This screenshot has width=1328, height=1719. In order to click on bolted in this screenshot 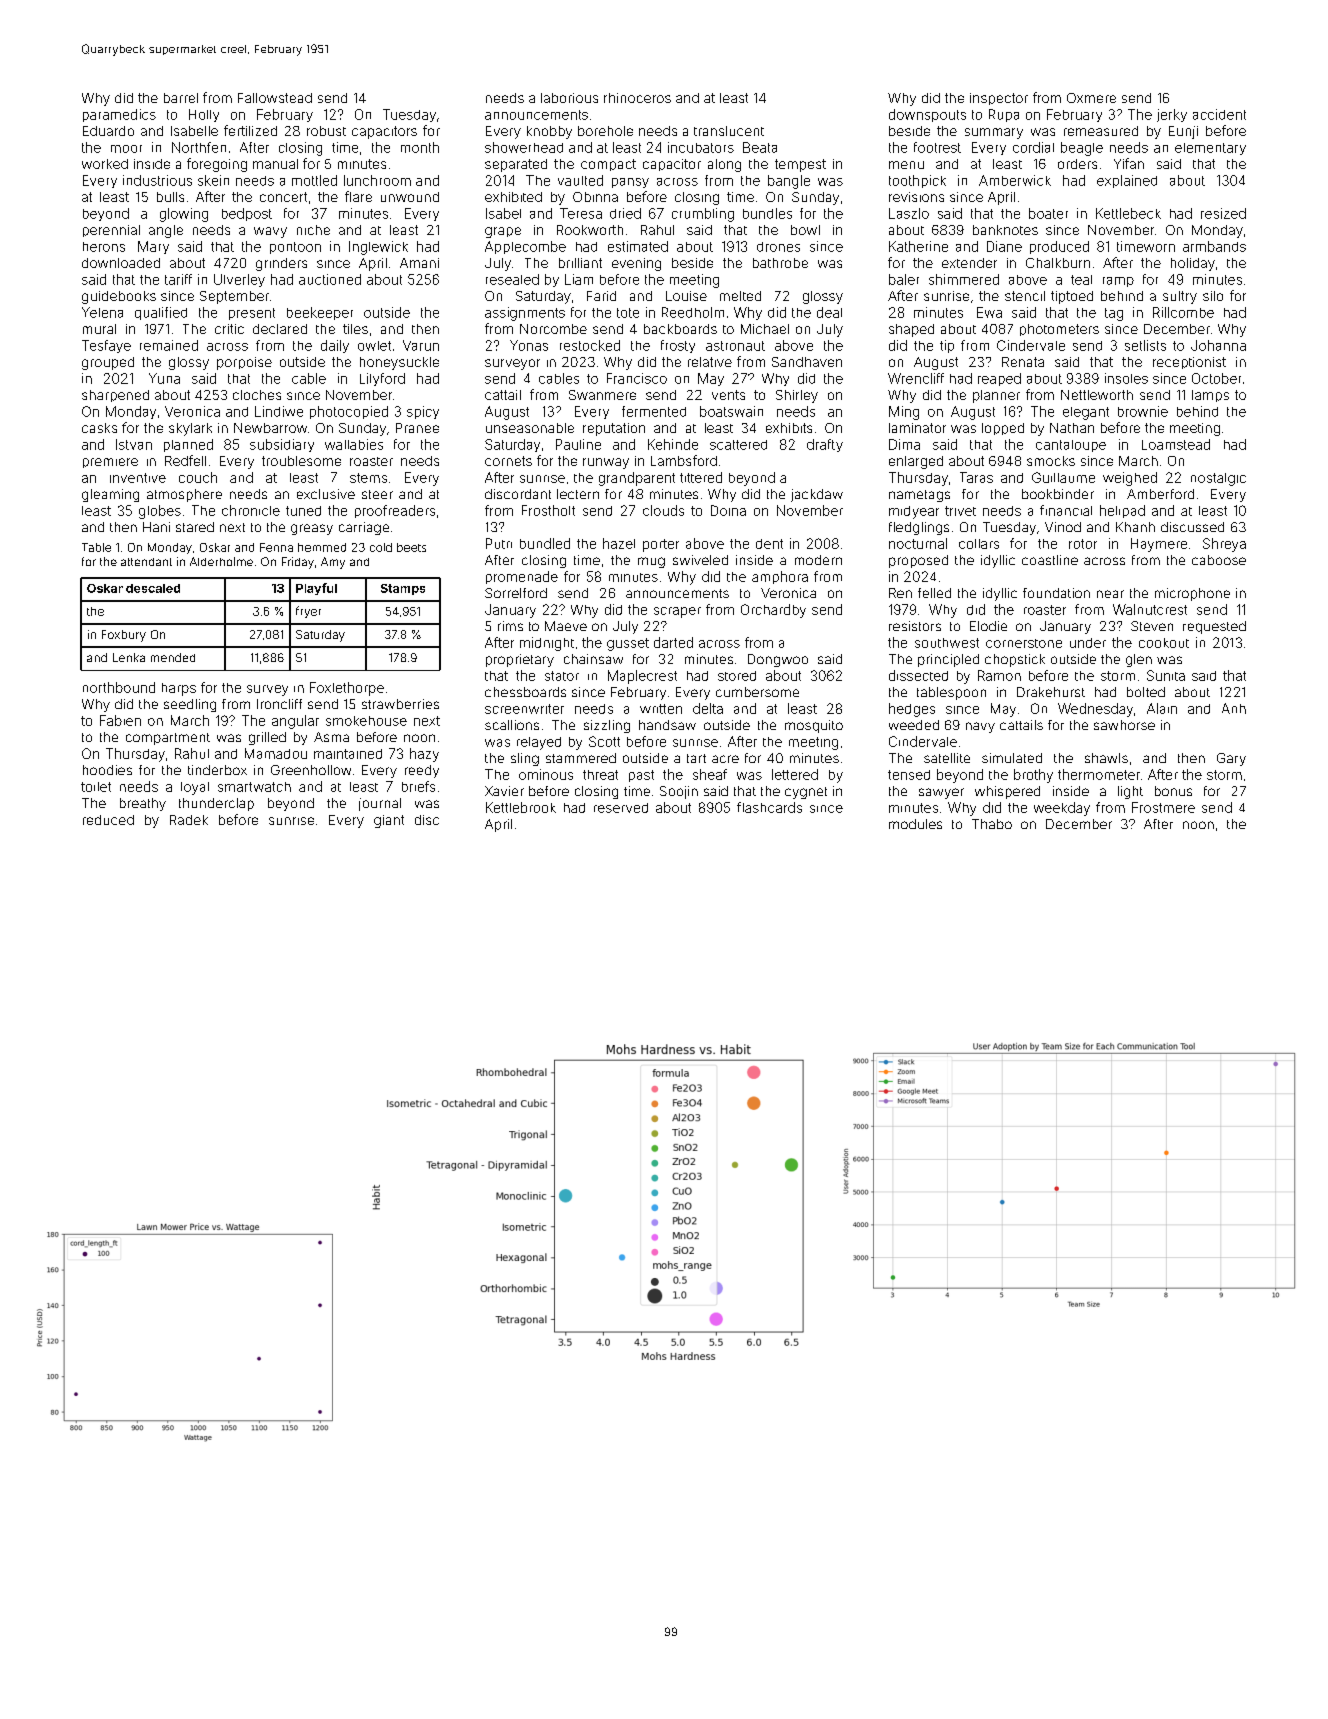, I will do `click(1146, 692)`.
